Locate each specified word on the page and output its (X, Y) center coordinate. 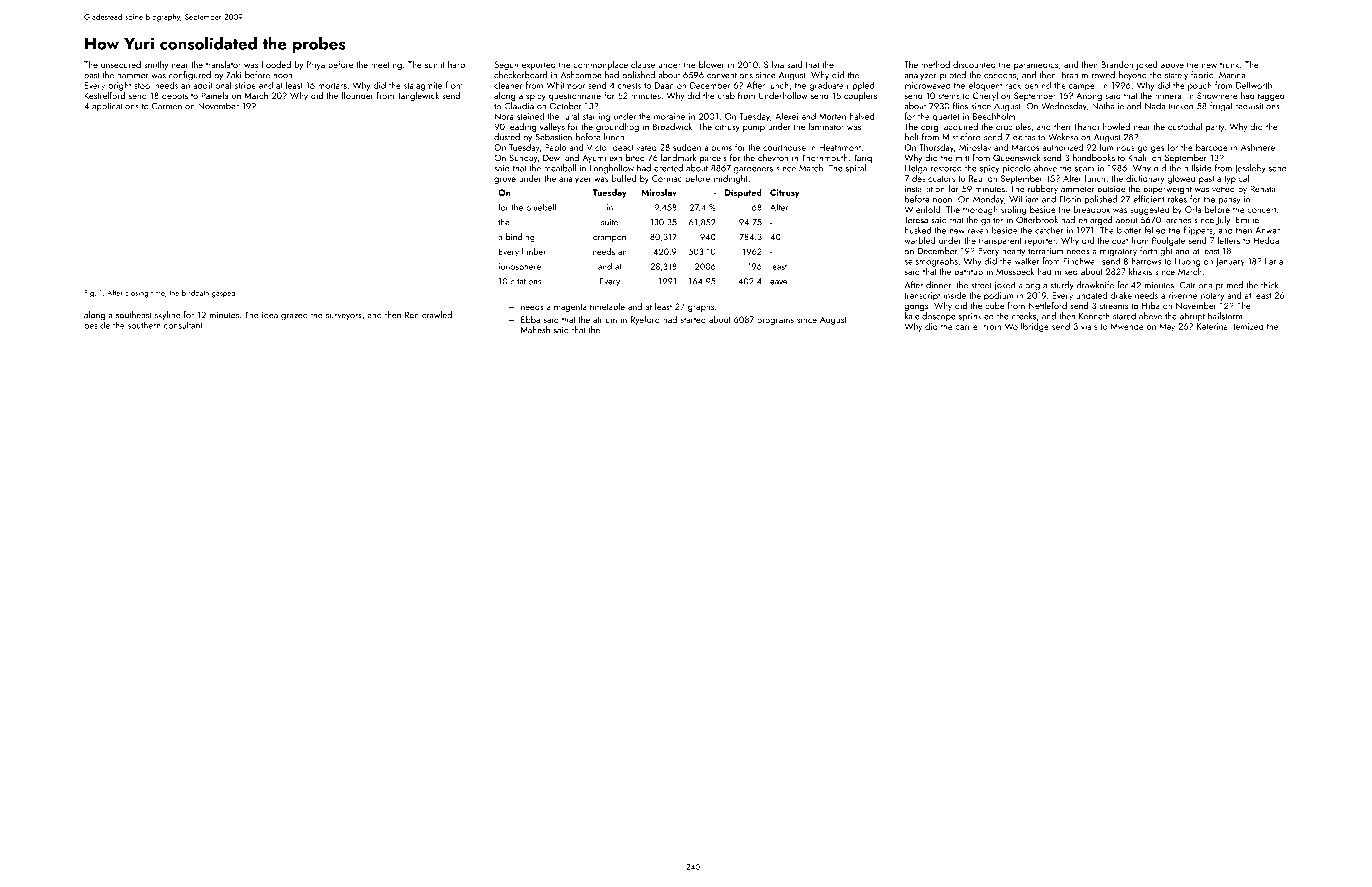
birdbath (195, 293)
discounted (974, 64)
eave (778, 282)
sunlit (435, 64)
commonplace (600, 65)
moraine (669, 116)
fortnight (1156, 252)
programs (775, 321)
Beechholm (994, 116)
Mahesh (535, 330)
